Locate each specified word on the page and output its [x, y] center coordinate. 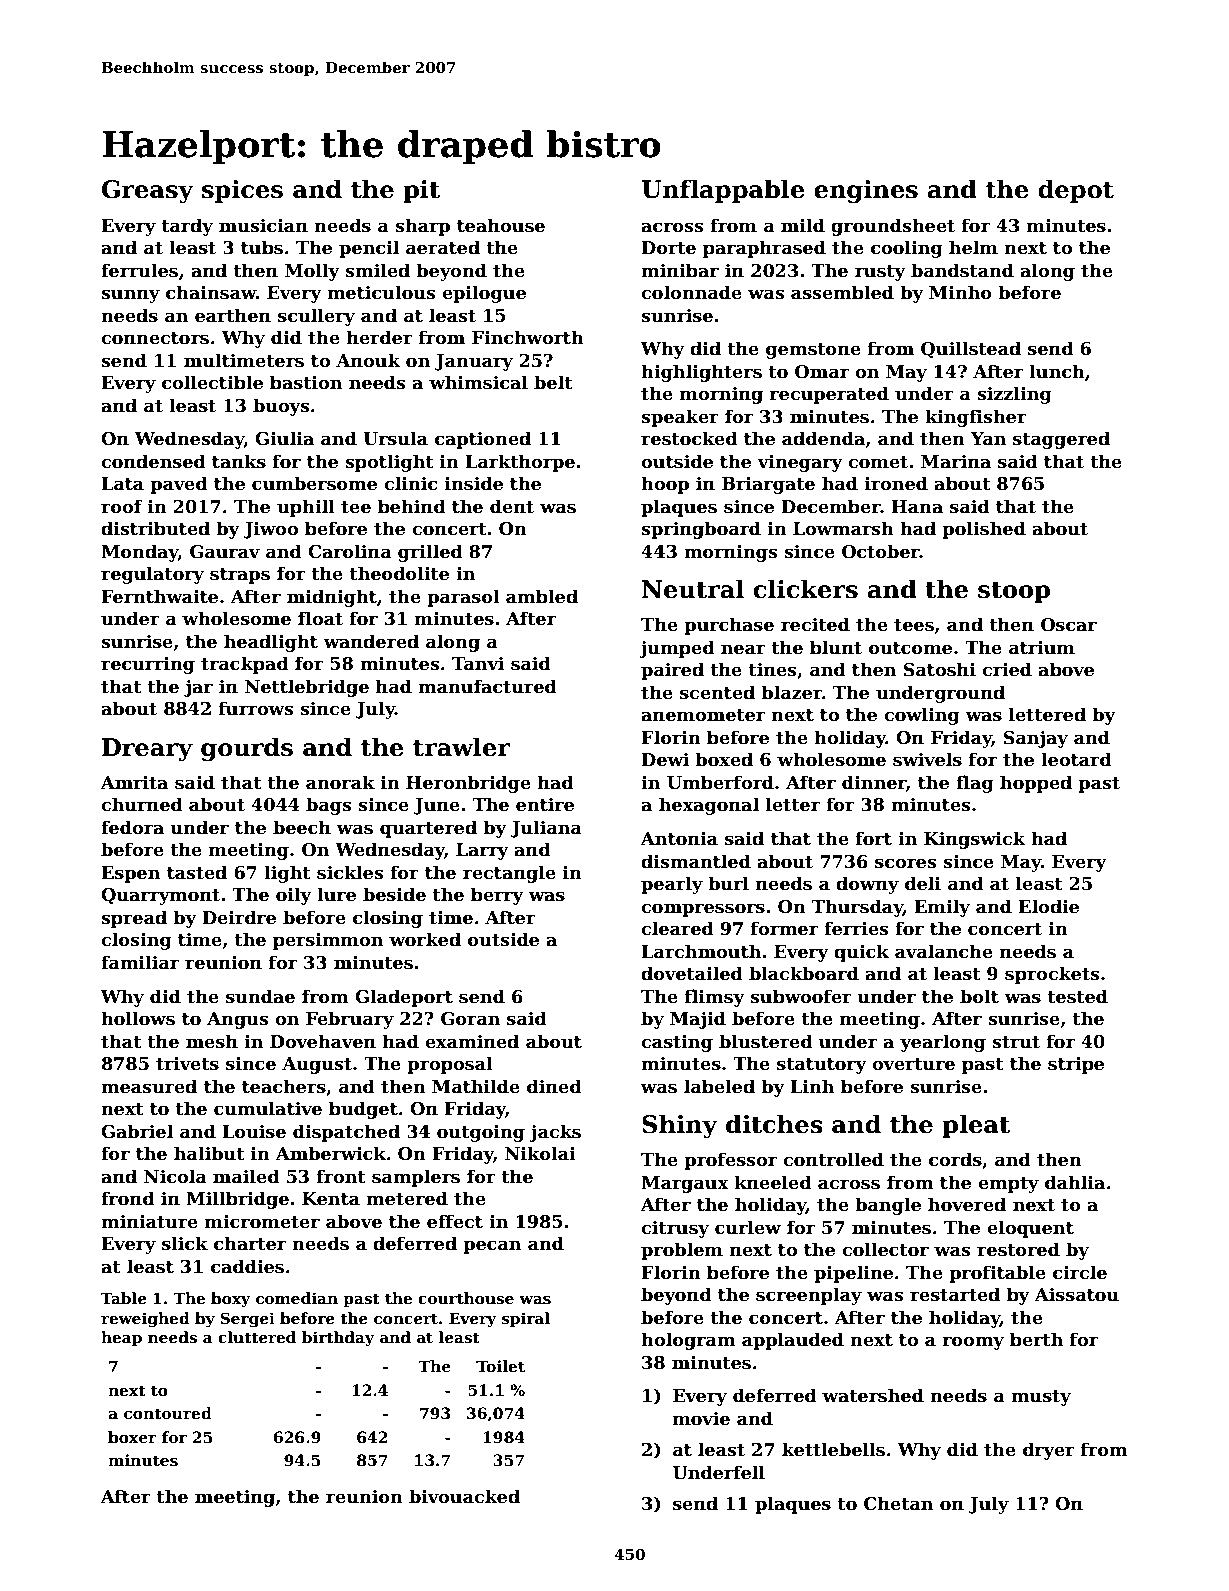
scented [717, 692]
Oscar [1069, 625]
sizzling [1014, 395]
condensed [153, 461]
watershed [873, 1395]
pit [421, 191]
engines [866, 192]
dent [512, 506]
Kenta [331, 1199]
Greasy [148, 192]
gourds [247, 749]
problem [682, 1251]
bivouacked [464, 1496]
